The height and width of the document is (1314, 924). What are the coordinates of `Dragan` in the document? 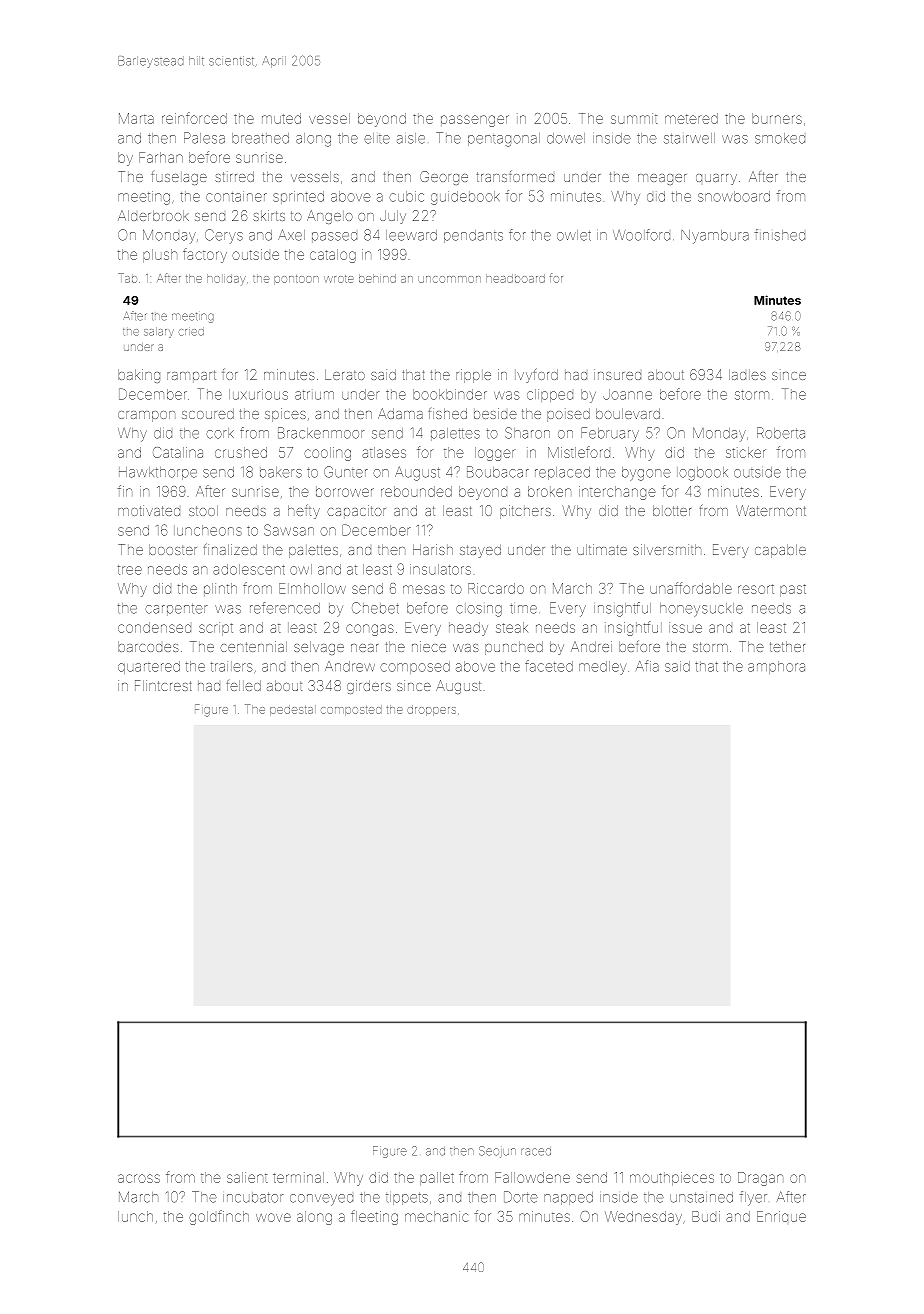 It's located at (760, 1179).
